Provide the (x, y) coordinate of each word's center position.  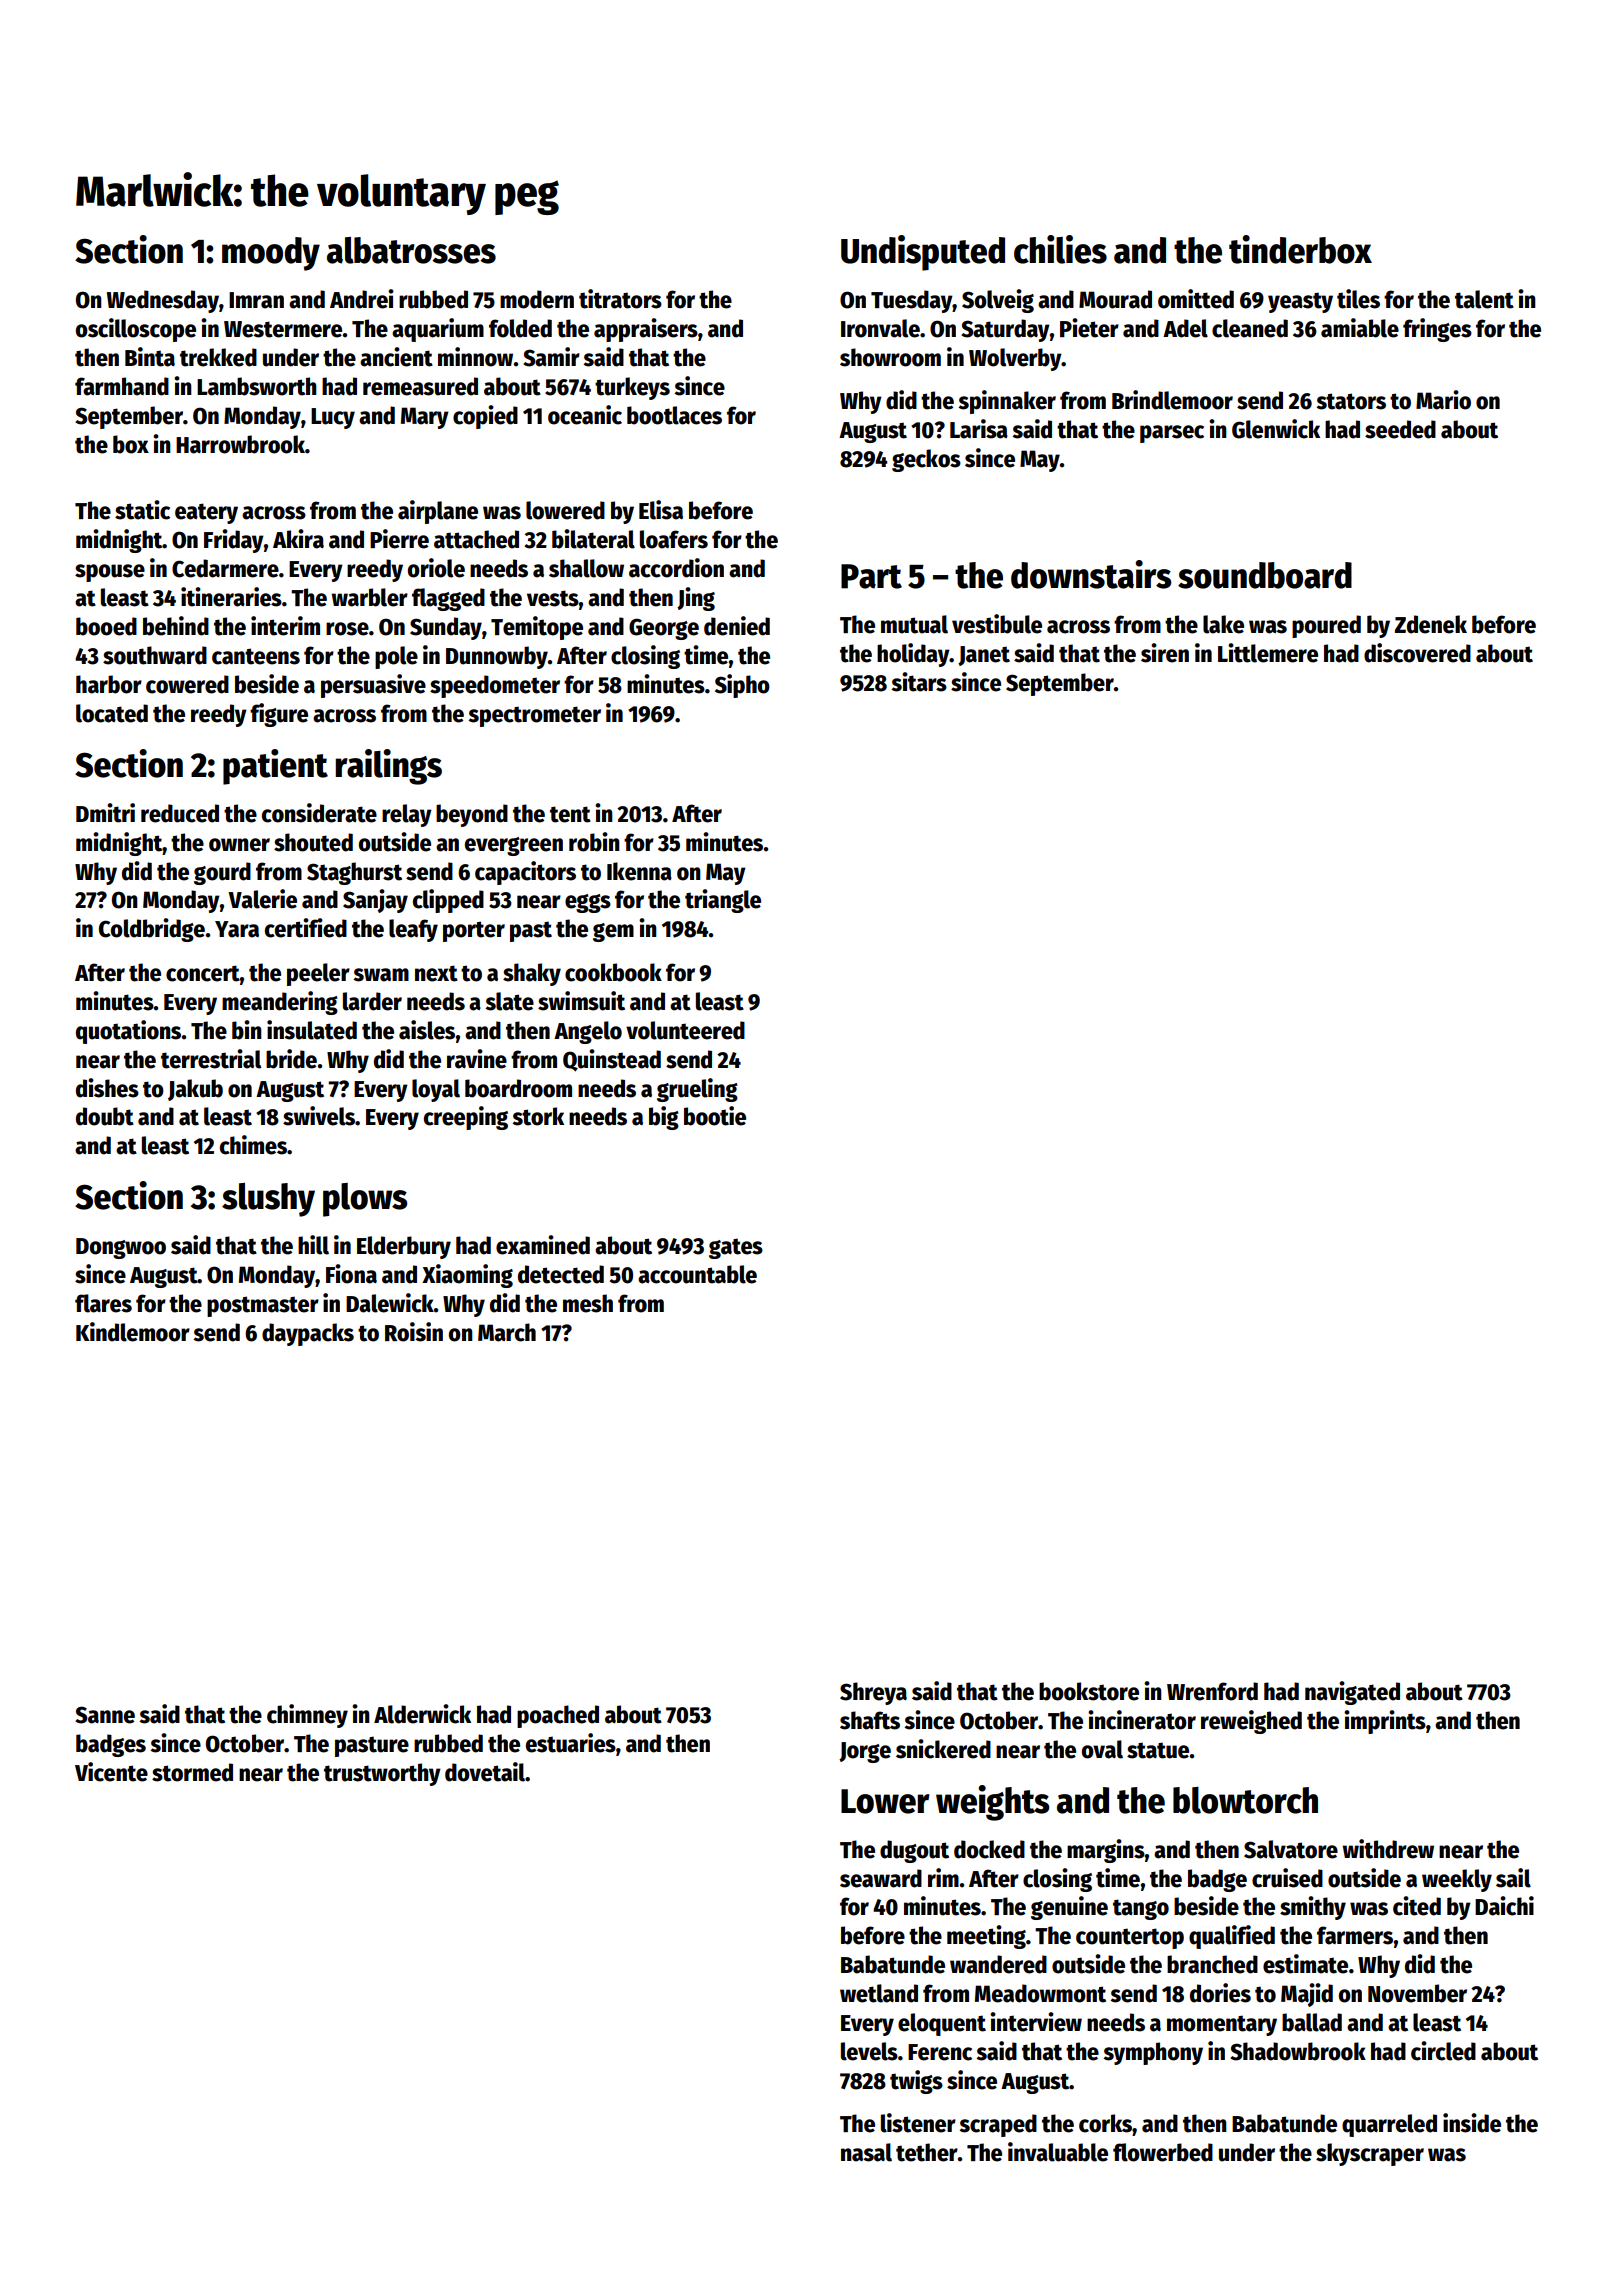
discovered (1417, 653)
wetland (879, 1993)
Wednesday (163, 301)
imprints (1385, 1722)
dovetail (485, 1772)
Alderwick (422, 1714)
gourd (222, 873)
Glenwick (1276, 429)
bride (291, 1059)
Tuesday (912, 301)
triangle (723, 901)
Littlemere (1268, 653)
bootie (715, 1116)
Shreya (873, 1693)
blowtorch (1245, 1800)
